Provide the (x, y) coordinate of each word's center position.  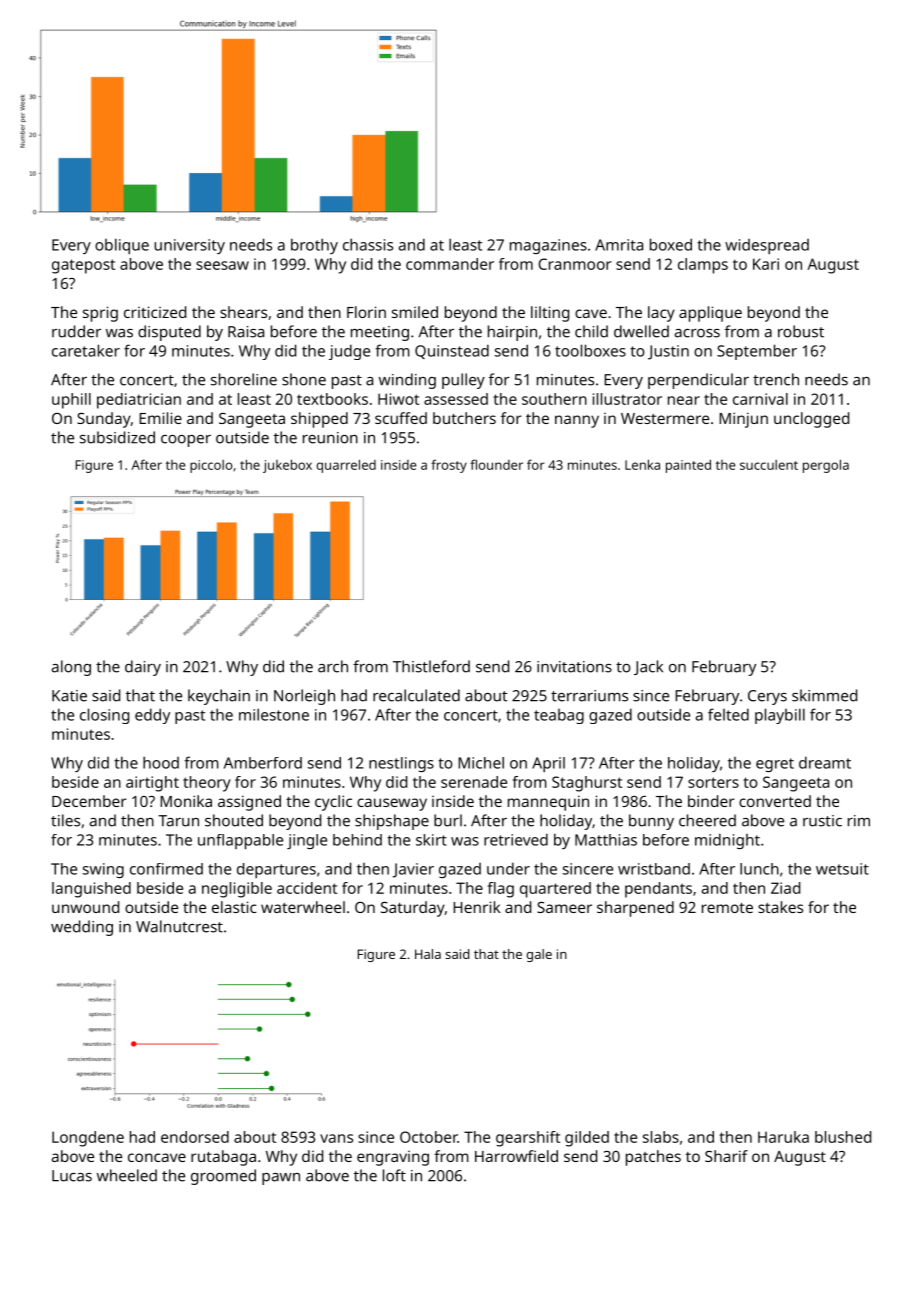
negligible (237, 890)
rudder (76, 331)
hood (161, 762)
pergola (826, 466)
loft (394, 1175)
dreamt (825, 762)
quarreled (346, 466)
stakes (780, 907)
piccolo (211, 466)
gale (539, 955)
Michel (481, 763)
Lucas (72, 1176)
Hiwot (398, 399)
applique (710, 314)
